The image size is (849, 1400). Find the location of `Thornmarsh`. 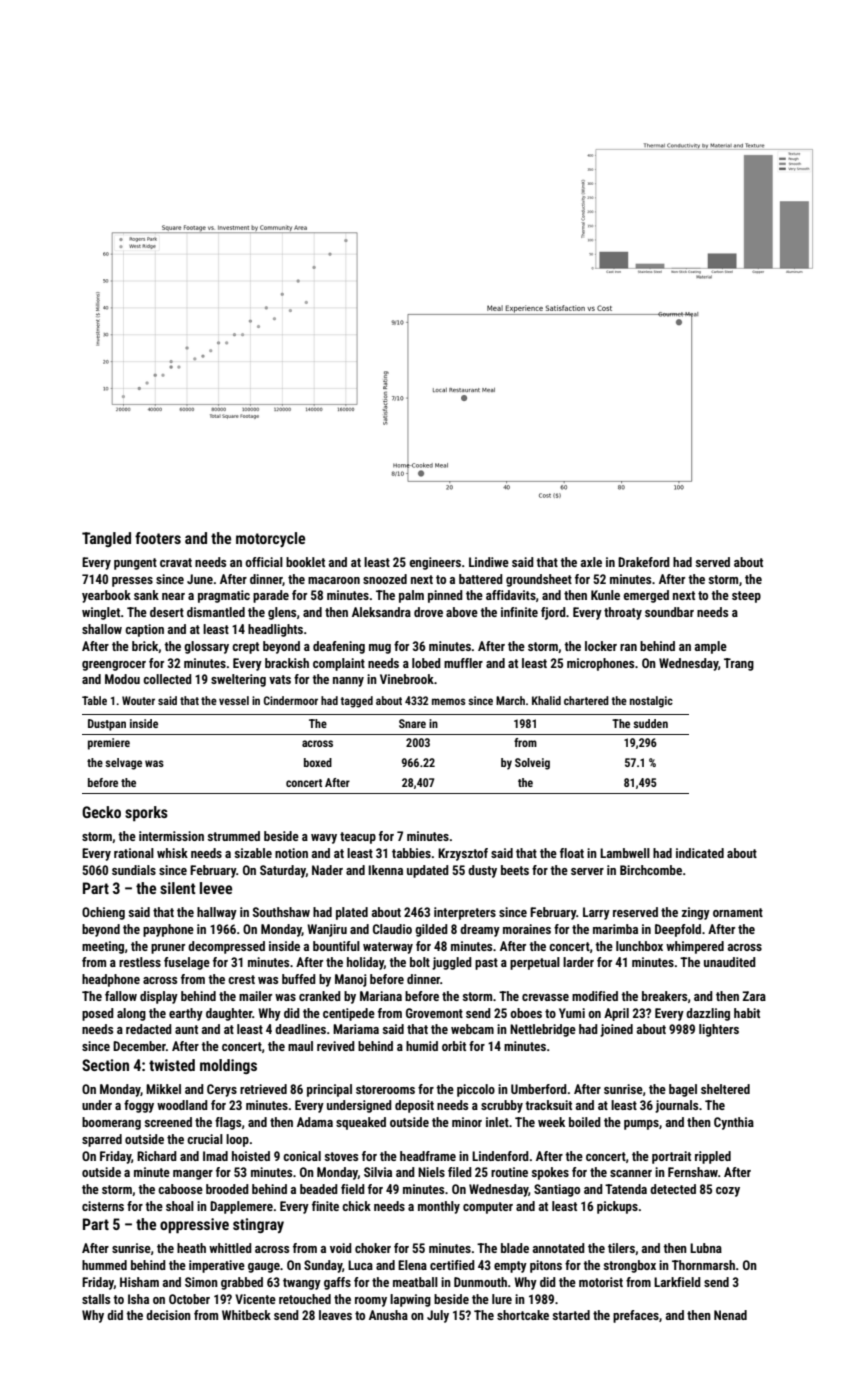

Thornmarsh is located at coordinates (703, 1265).
